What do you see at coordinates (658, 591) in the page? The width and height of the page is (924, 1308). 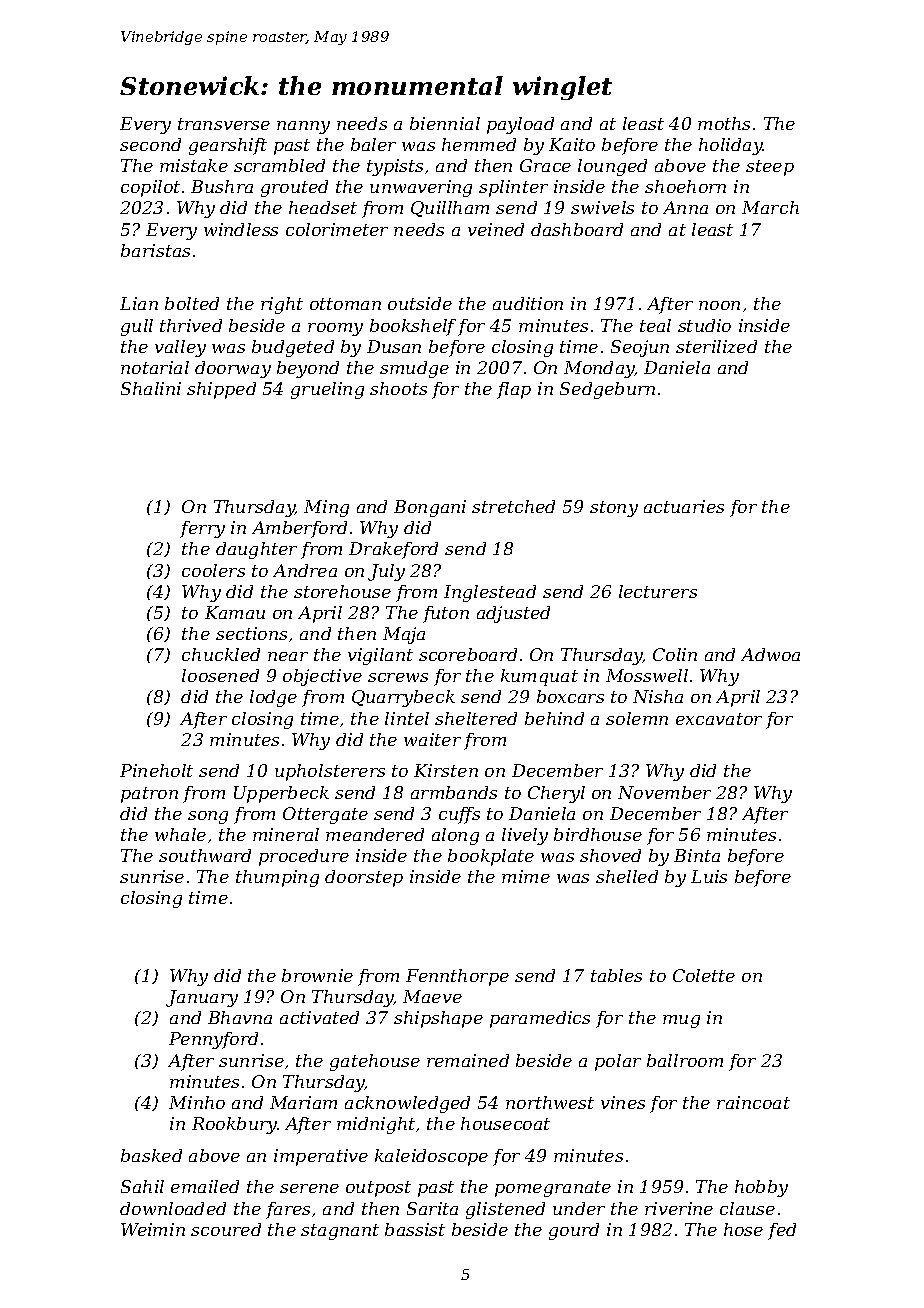 I see `lecturers` at bounding box center [658, 591].
